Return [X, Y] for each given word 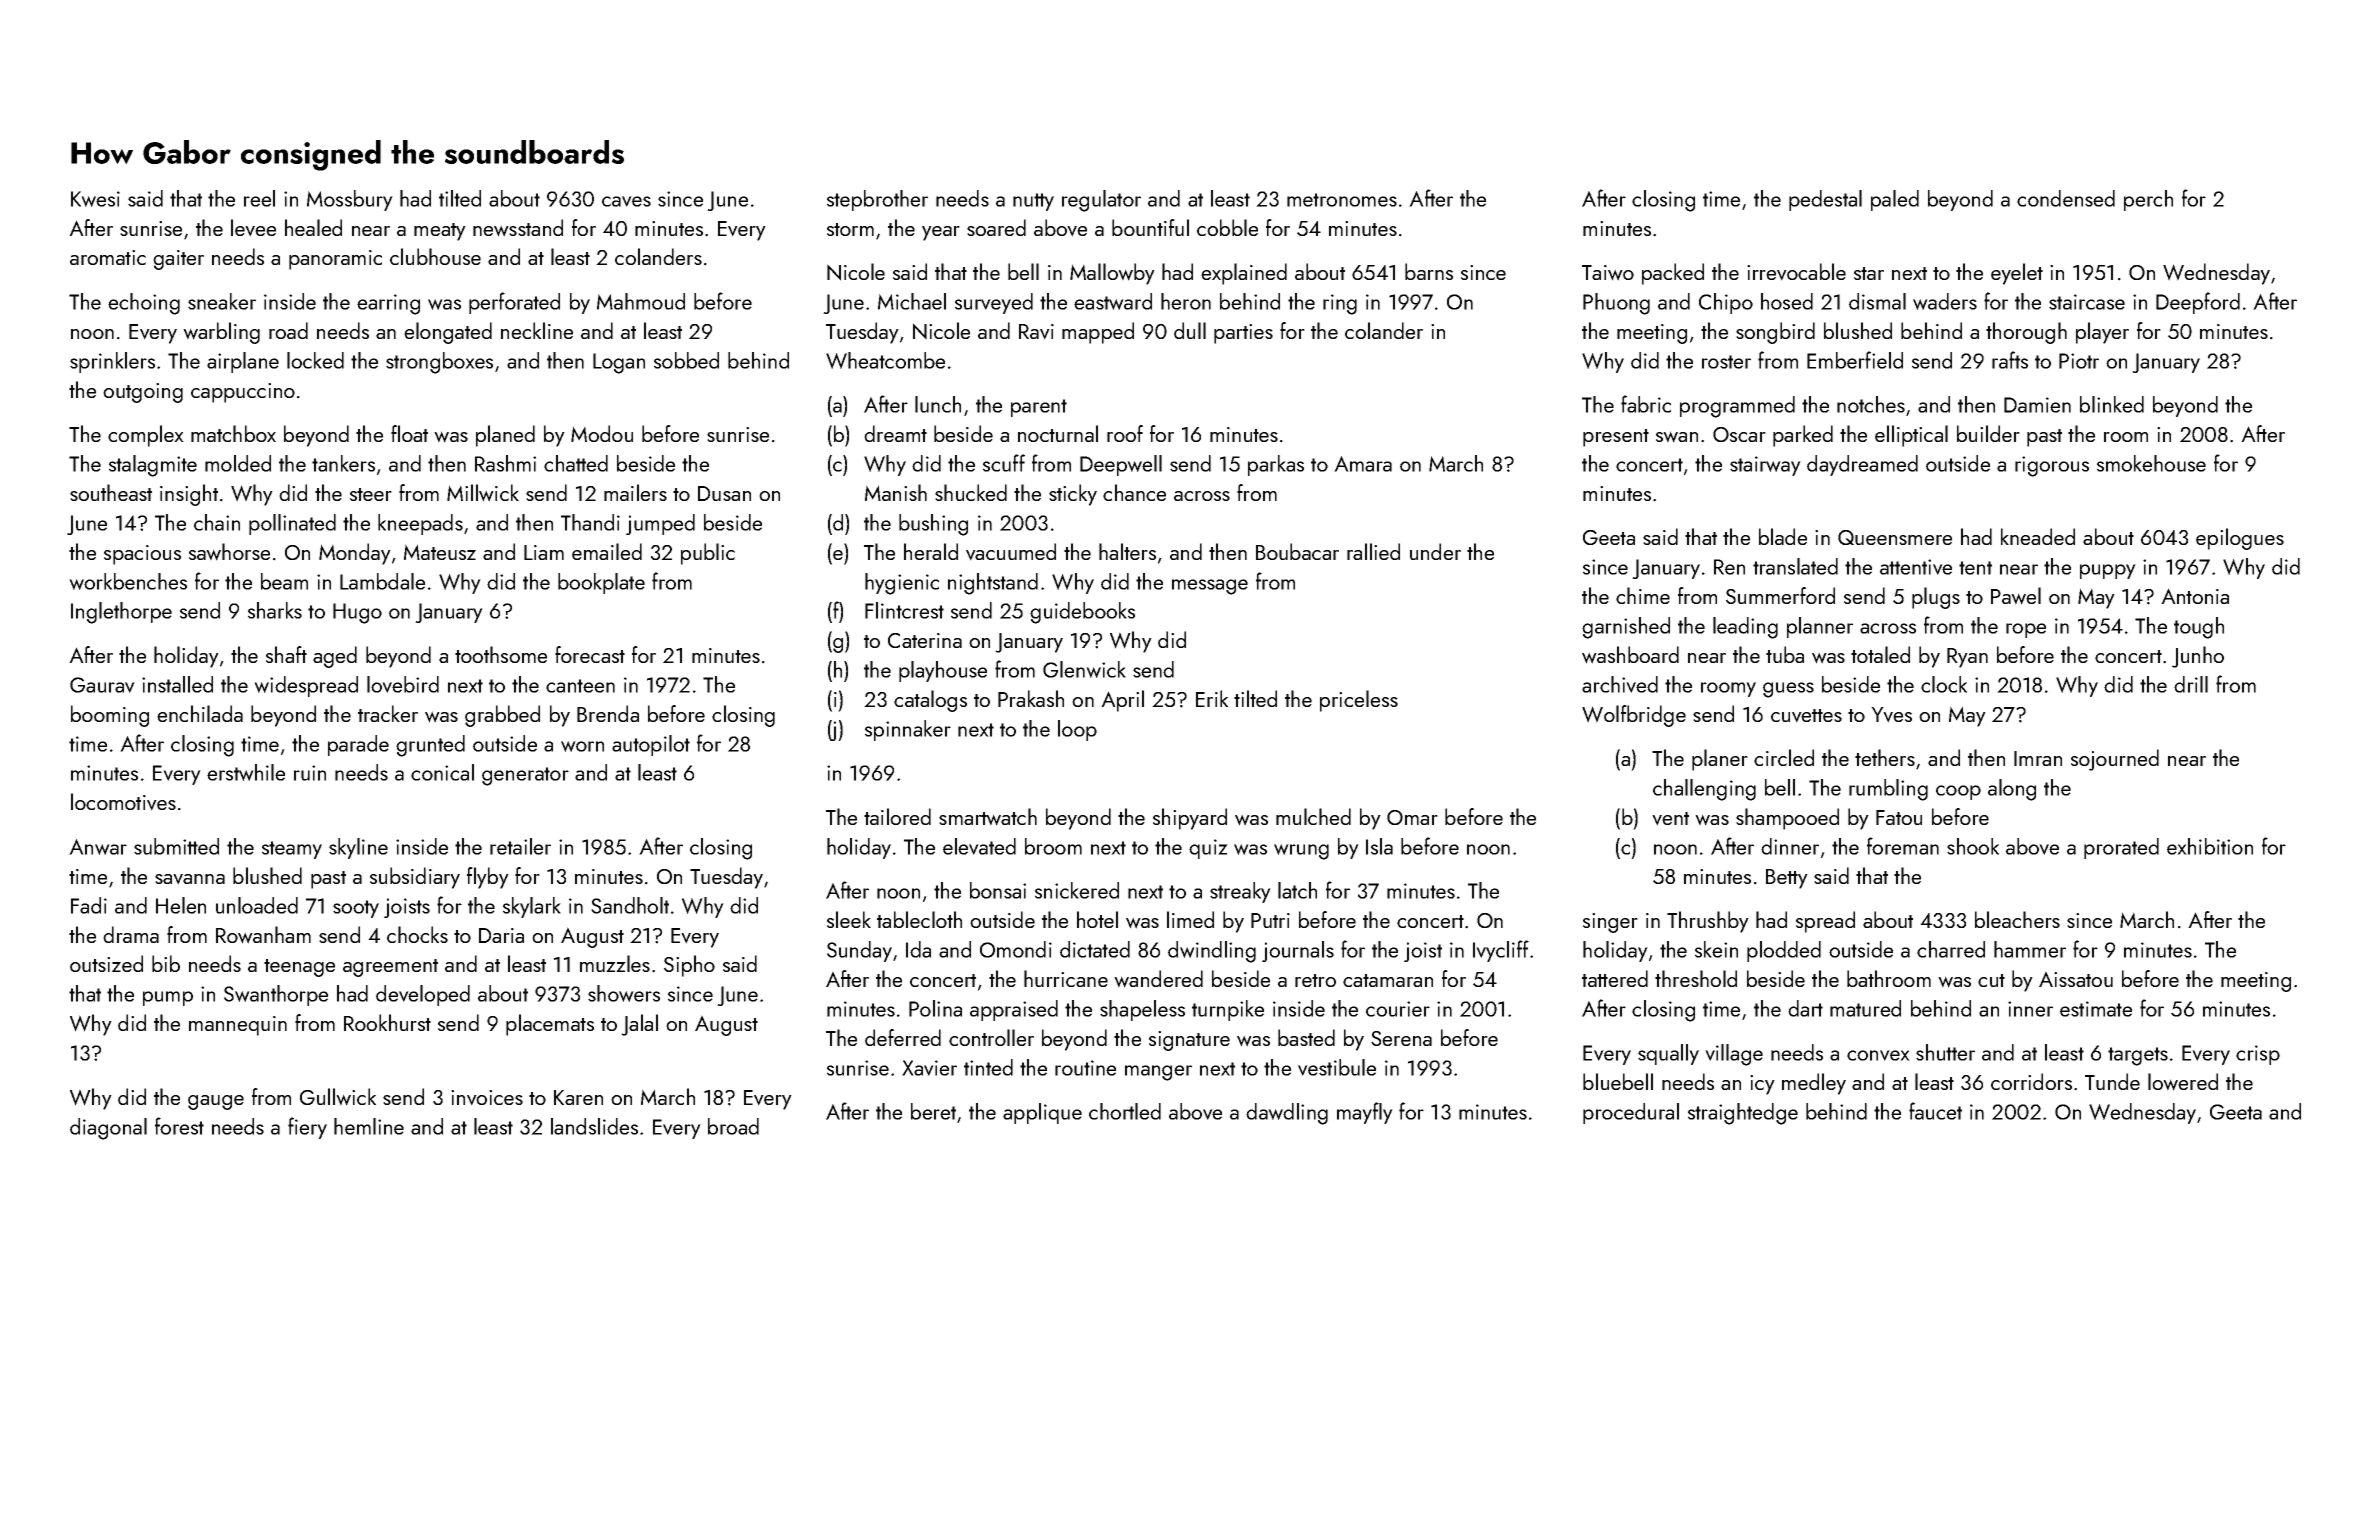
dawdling [1287, 1114]
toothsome [501, 654]
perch [2148, 200]
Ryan [1967, 658]
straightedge [1743, 1114]
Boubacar [1297, 551]
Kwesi [95, 199]
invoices [487, 1098]
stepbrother [877, 200]
